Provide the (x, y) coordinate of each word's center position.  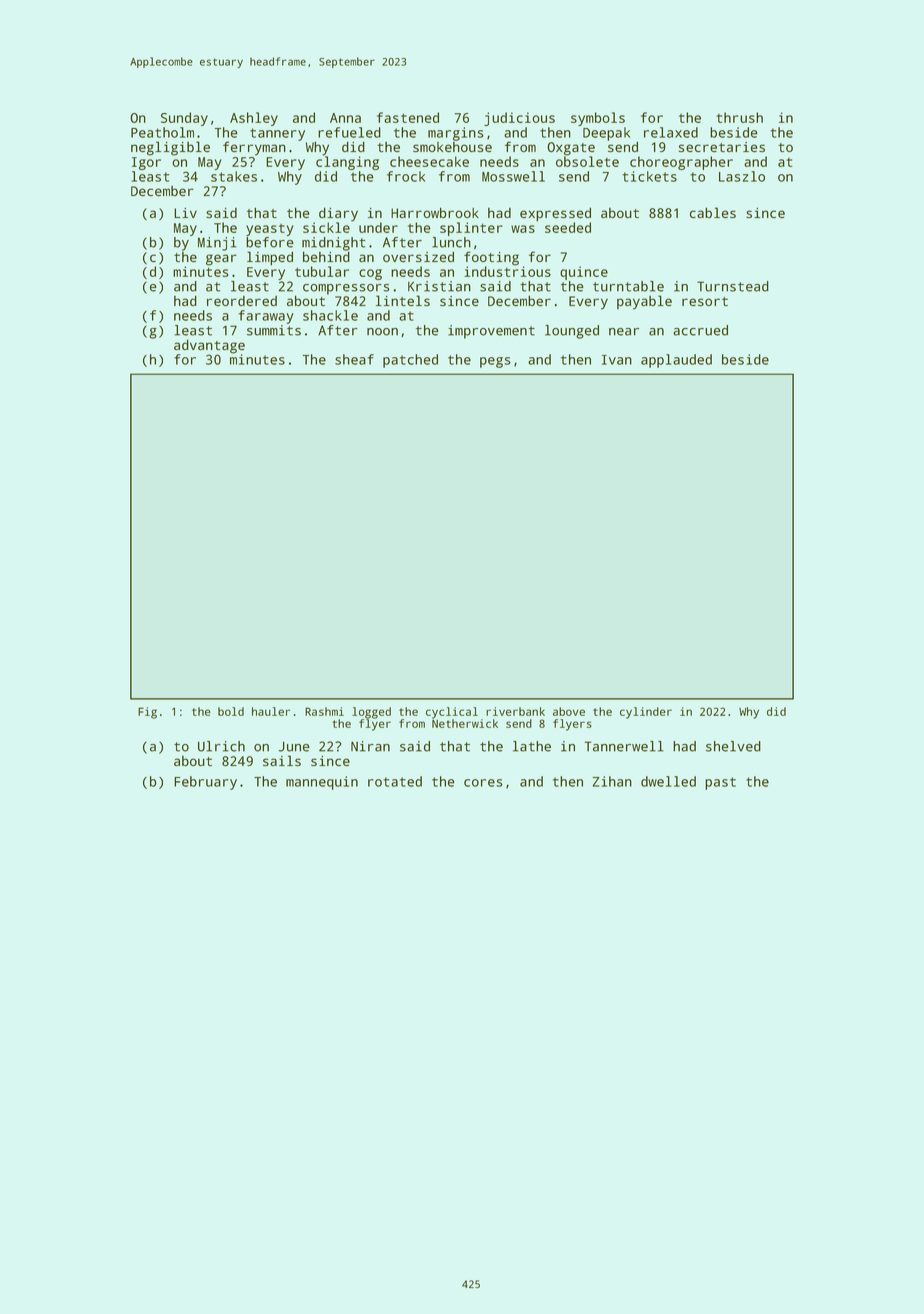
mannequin (322, 783)
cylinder (646, 713)
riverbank (515, 711)
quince (584, 273)
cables (713, 213)
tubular (322, 271)
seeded (568, 227)
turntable (628, 286)
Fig (147, 713)
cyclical (452, 713)
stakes (234, 176)
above (569, 711)
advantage (209, 346)
